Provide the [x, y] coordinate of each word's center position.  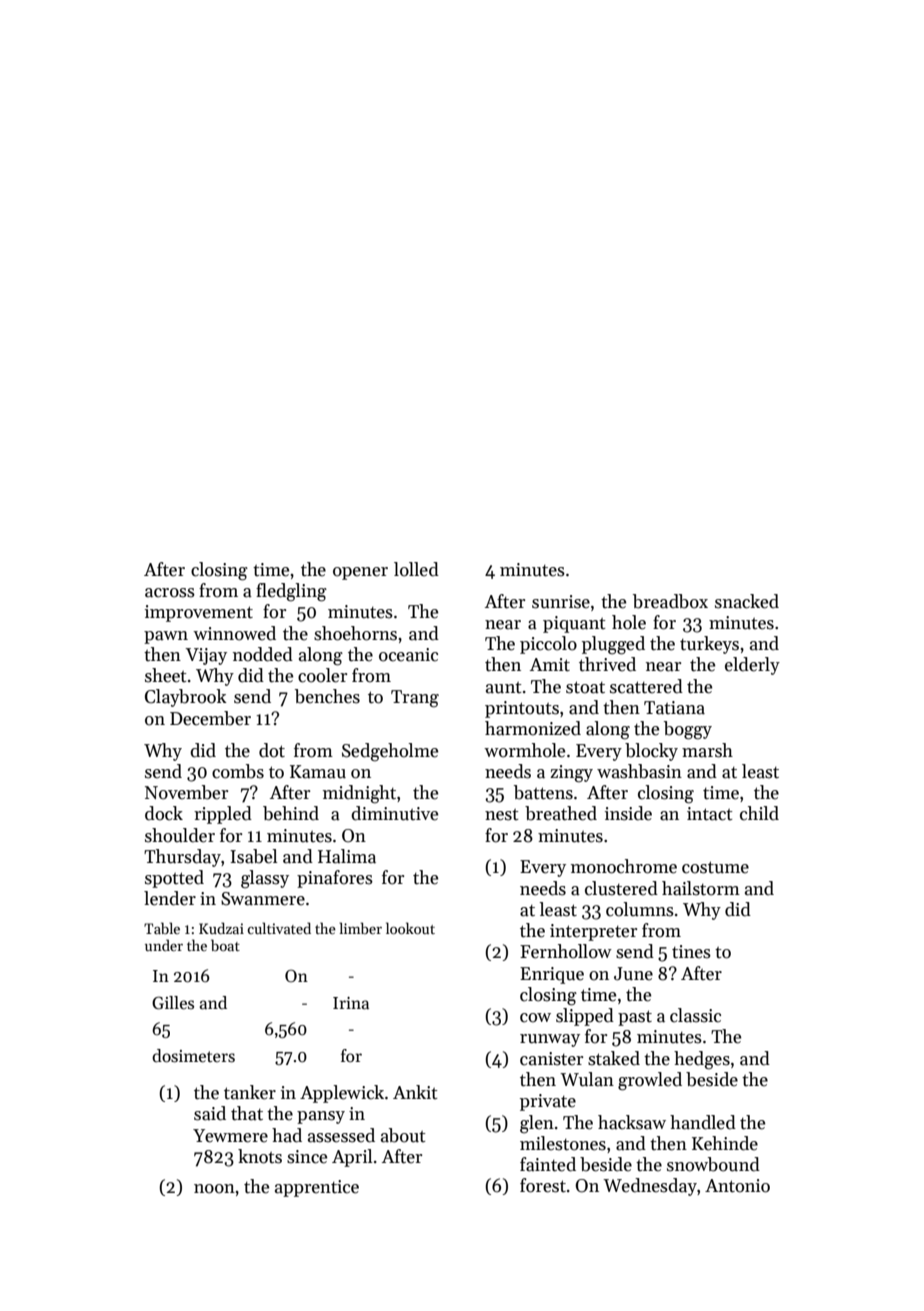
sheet [166, 675]
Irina [351, 1003]
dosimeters [193, 1056]
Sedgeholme [390, 752]
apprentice [317, 1188]
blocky [651, 752]
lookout [410, 928]
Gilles [173, 1003]
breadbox [670, 601]
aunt [504, 688]
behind [291, 813]
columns [640, 909]
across [170, 593]
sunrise [561, 602]
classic [695, 1015]
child [759, 813]
